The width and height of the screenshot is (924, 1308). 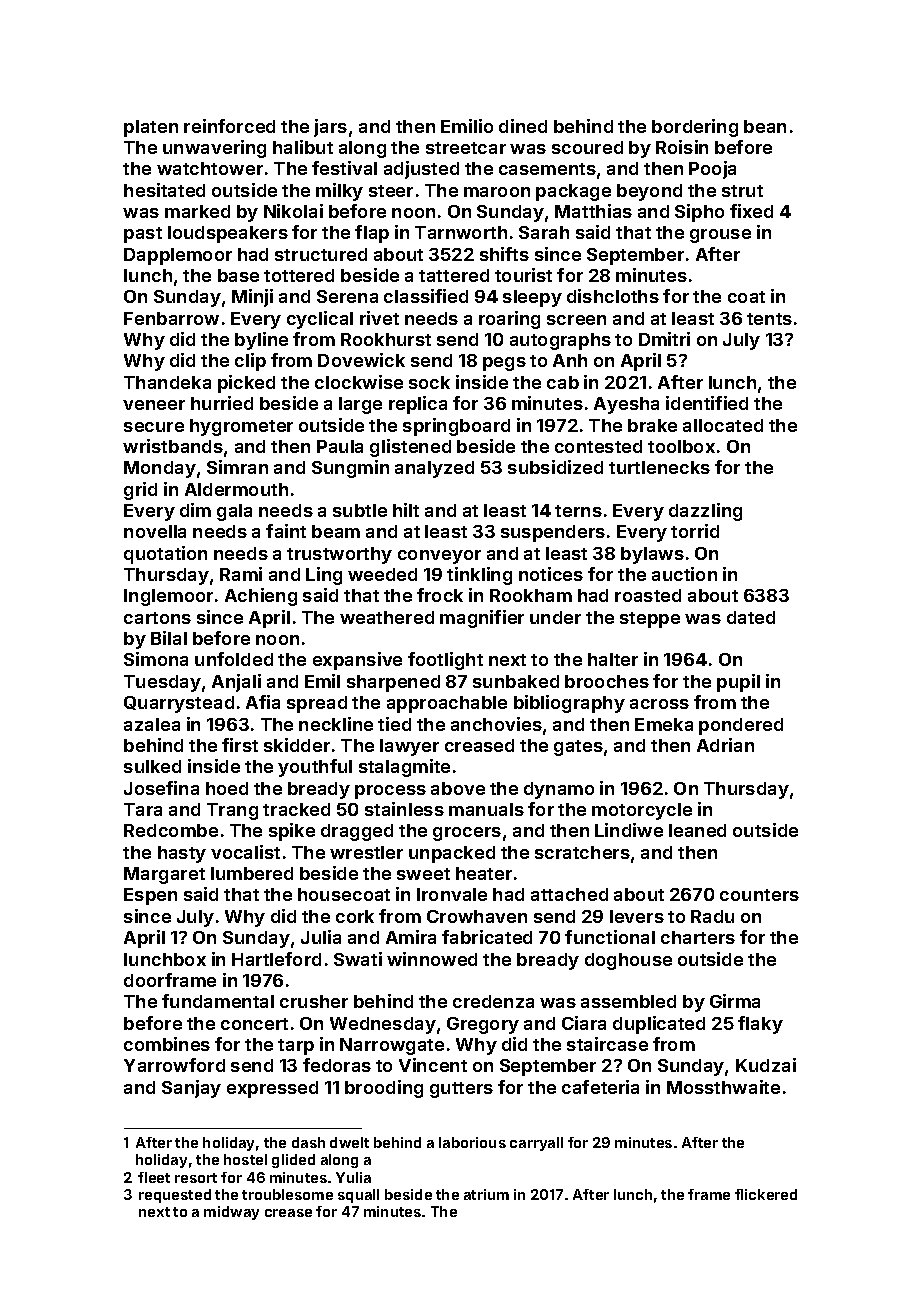 I want to click on platen, so click(x=151, y=128).
